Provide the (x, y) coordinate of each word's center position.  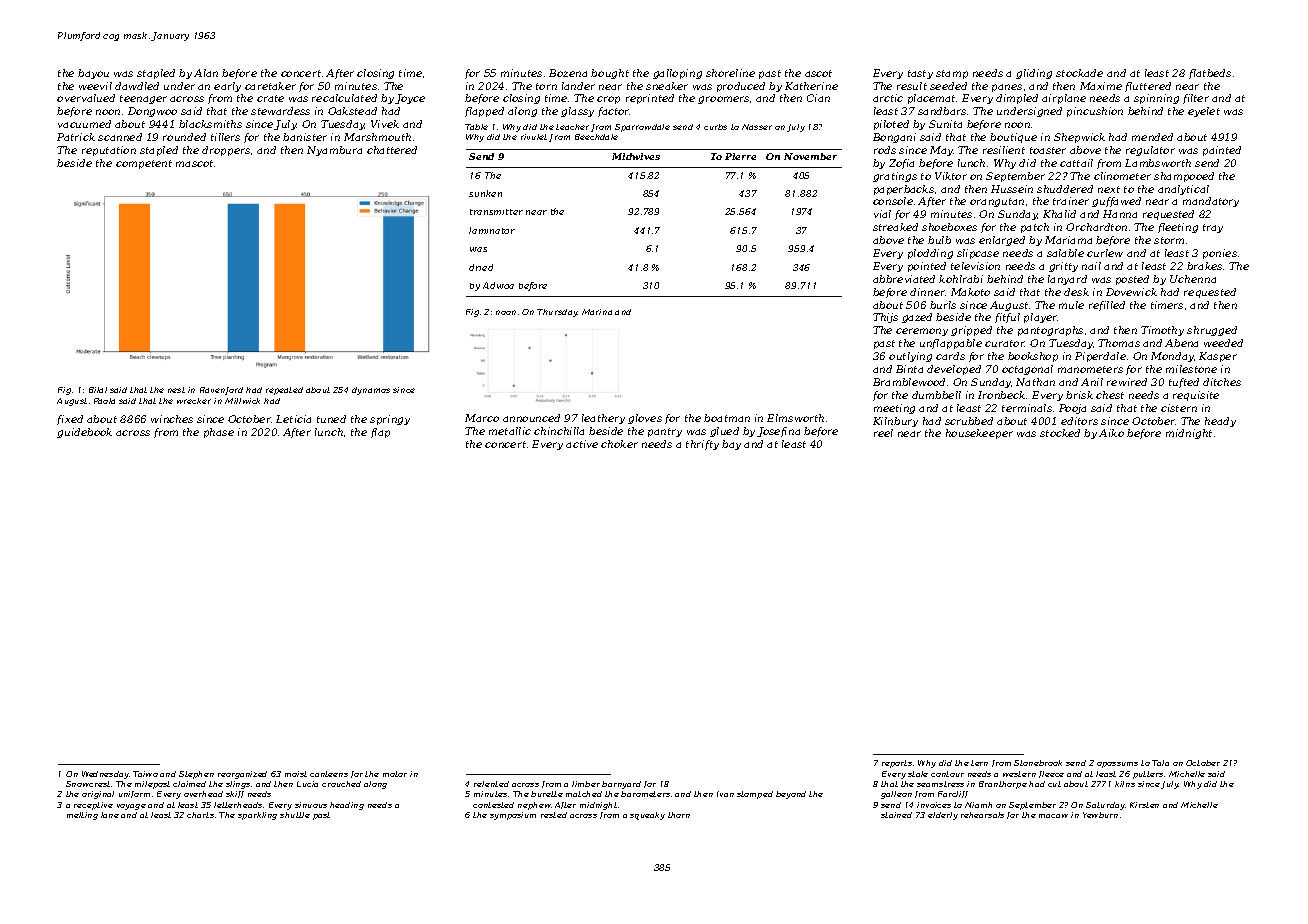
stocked (1060, 433)
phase (219, 433)
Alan (206, 73)
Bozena (568, 73)
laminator (492, 230)
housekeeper (979, 434)
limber (586, 784)
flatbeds (1210, 74)
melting (82, 816)
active (582, 444)
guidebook (84, 433)
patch (1035, 228)
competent (144, 164)
